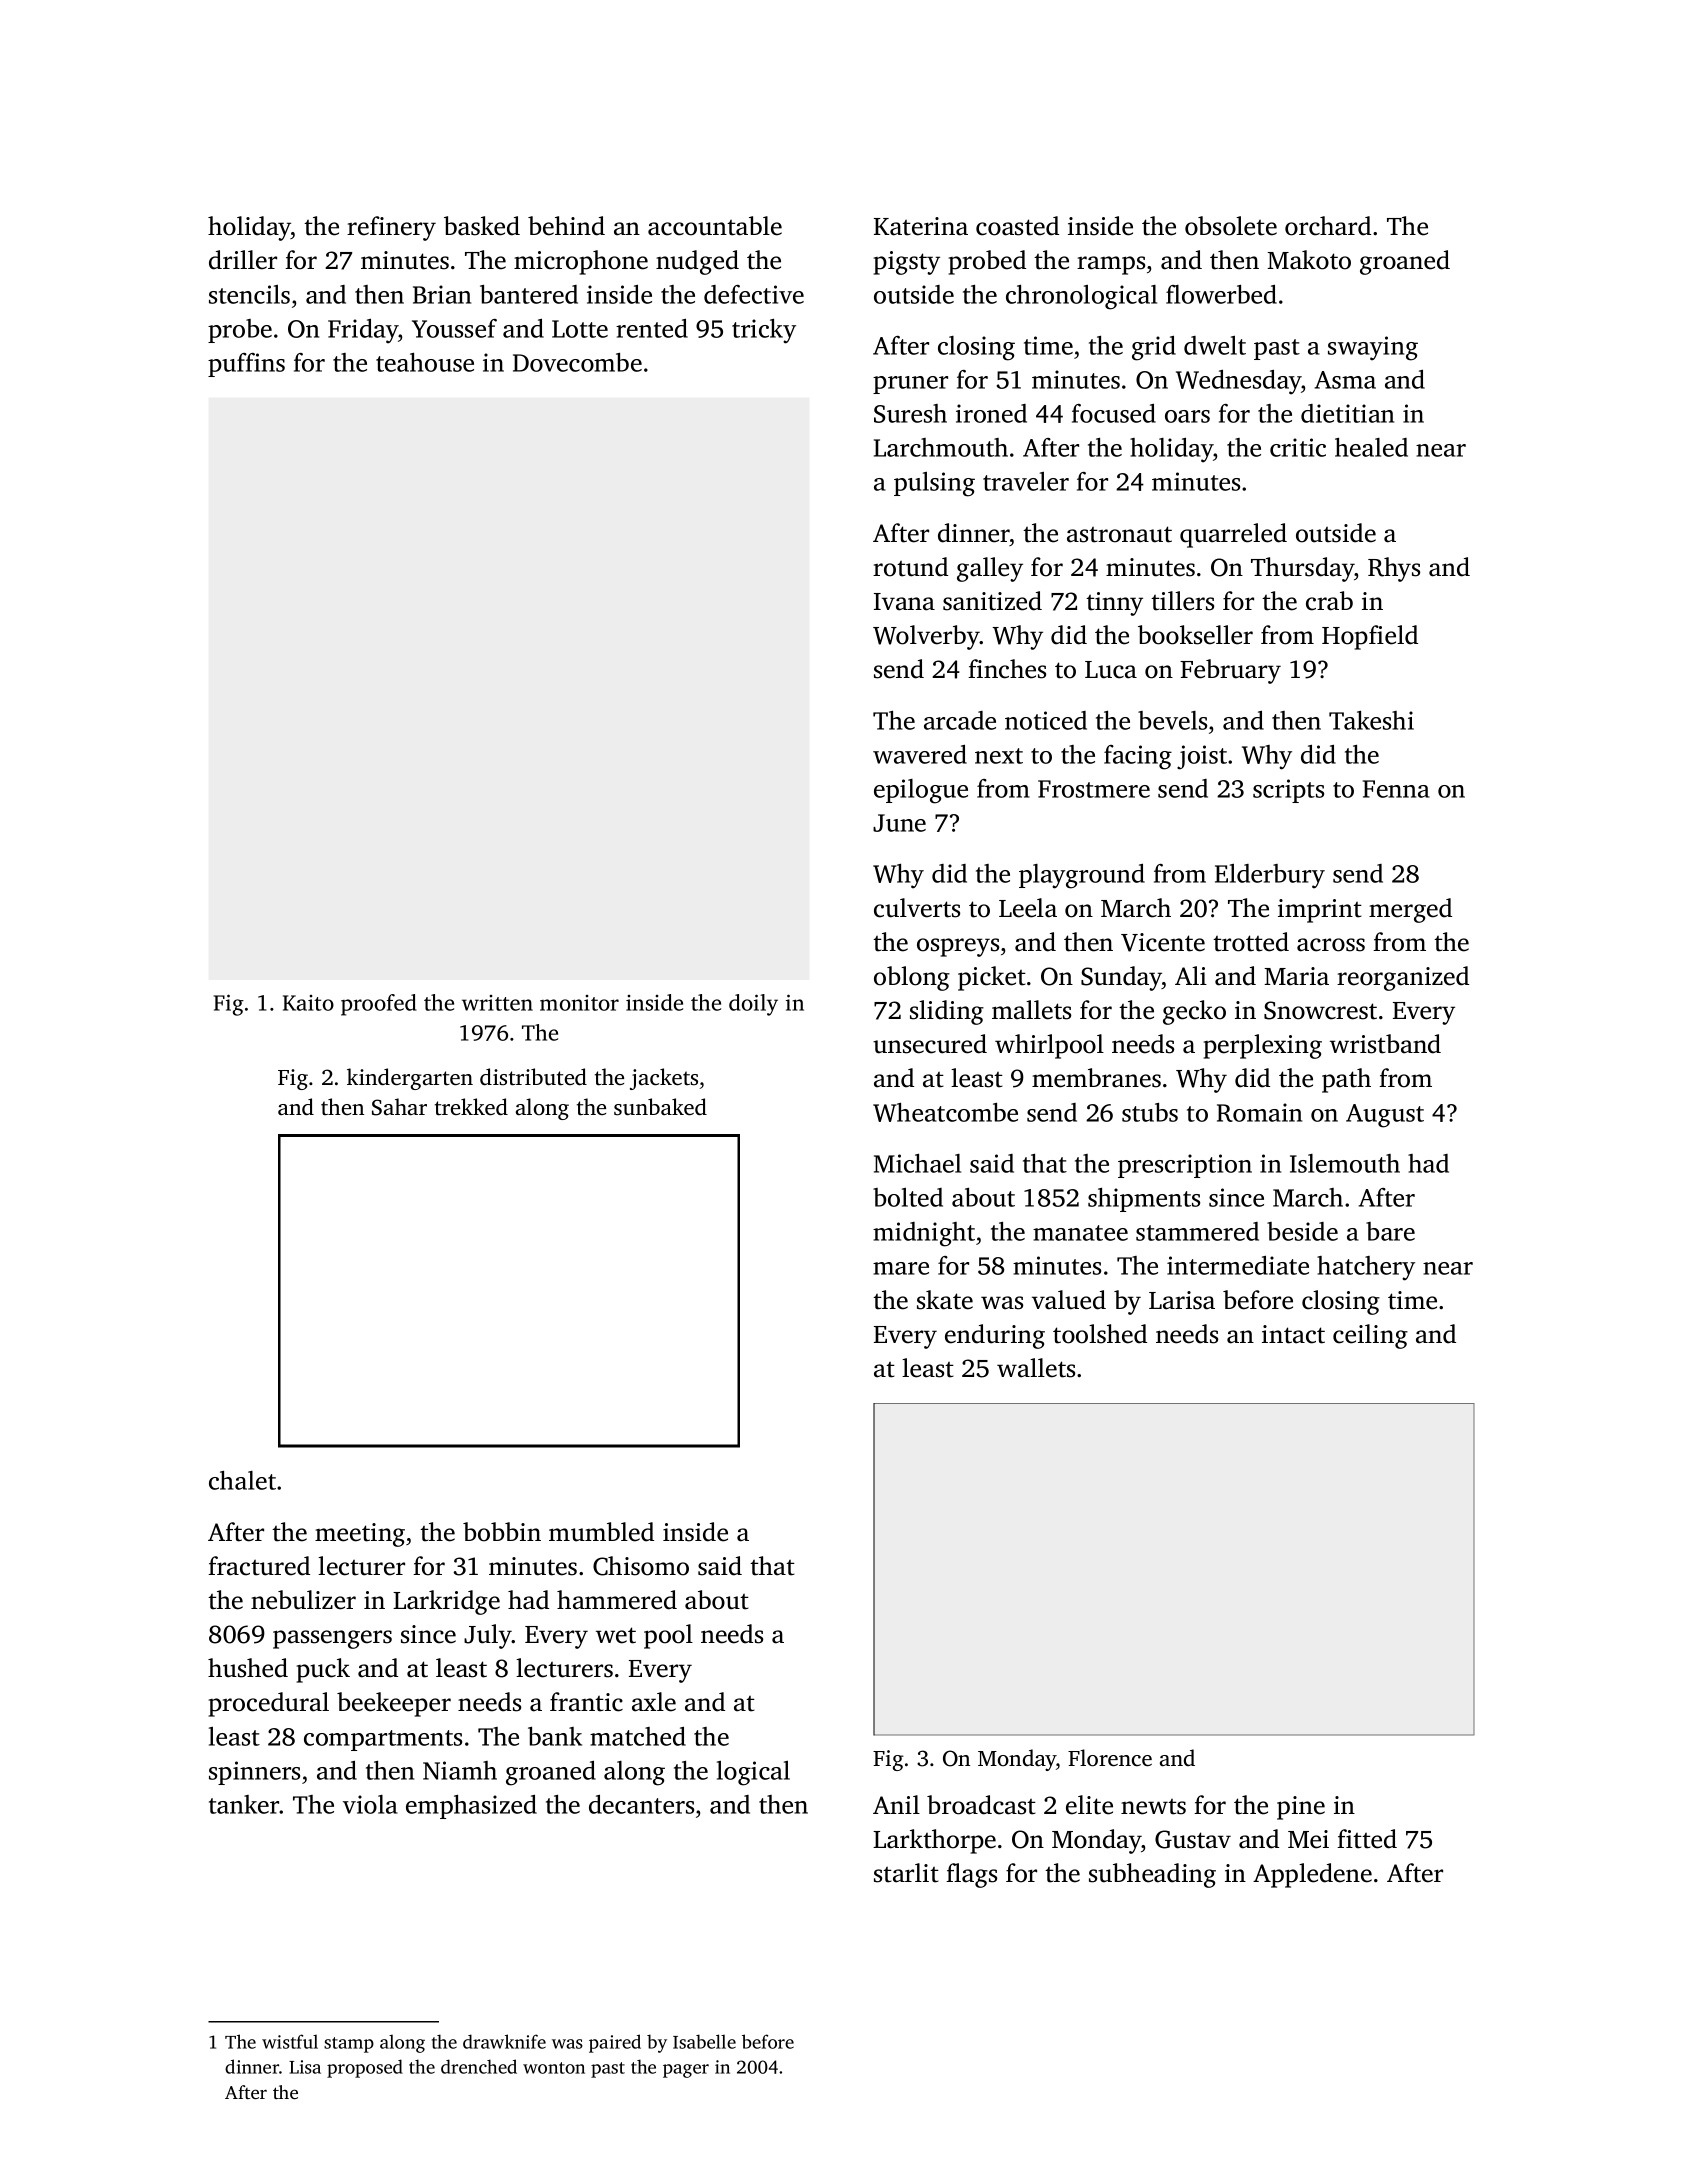 The image size is (1683, 2178). Describe the element at coordinates (704, 2041) in the screenshot. I see `Isabelle` at that location.
